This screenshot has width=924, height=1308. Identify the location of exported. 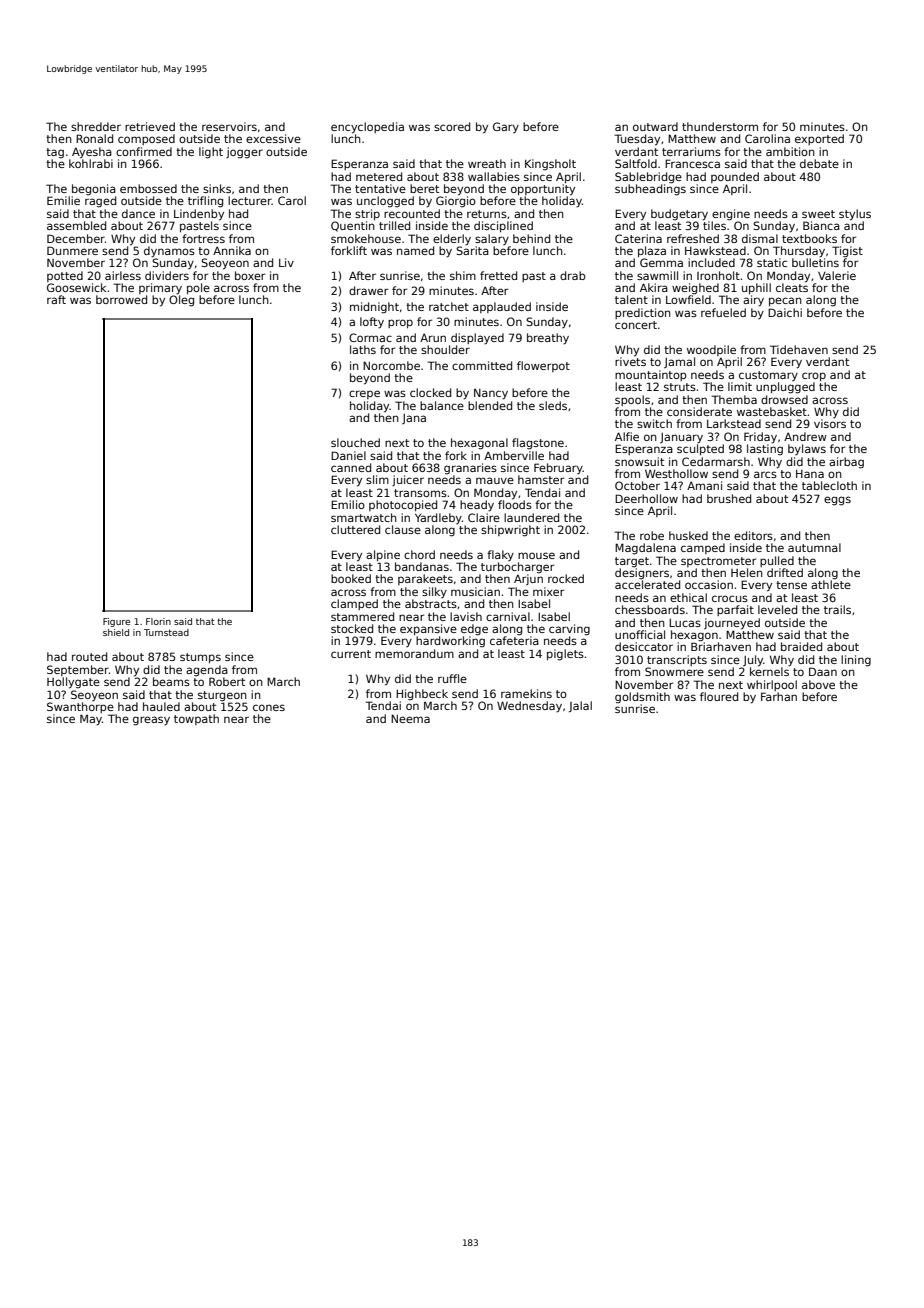
(819, 139).
